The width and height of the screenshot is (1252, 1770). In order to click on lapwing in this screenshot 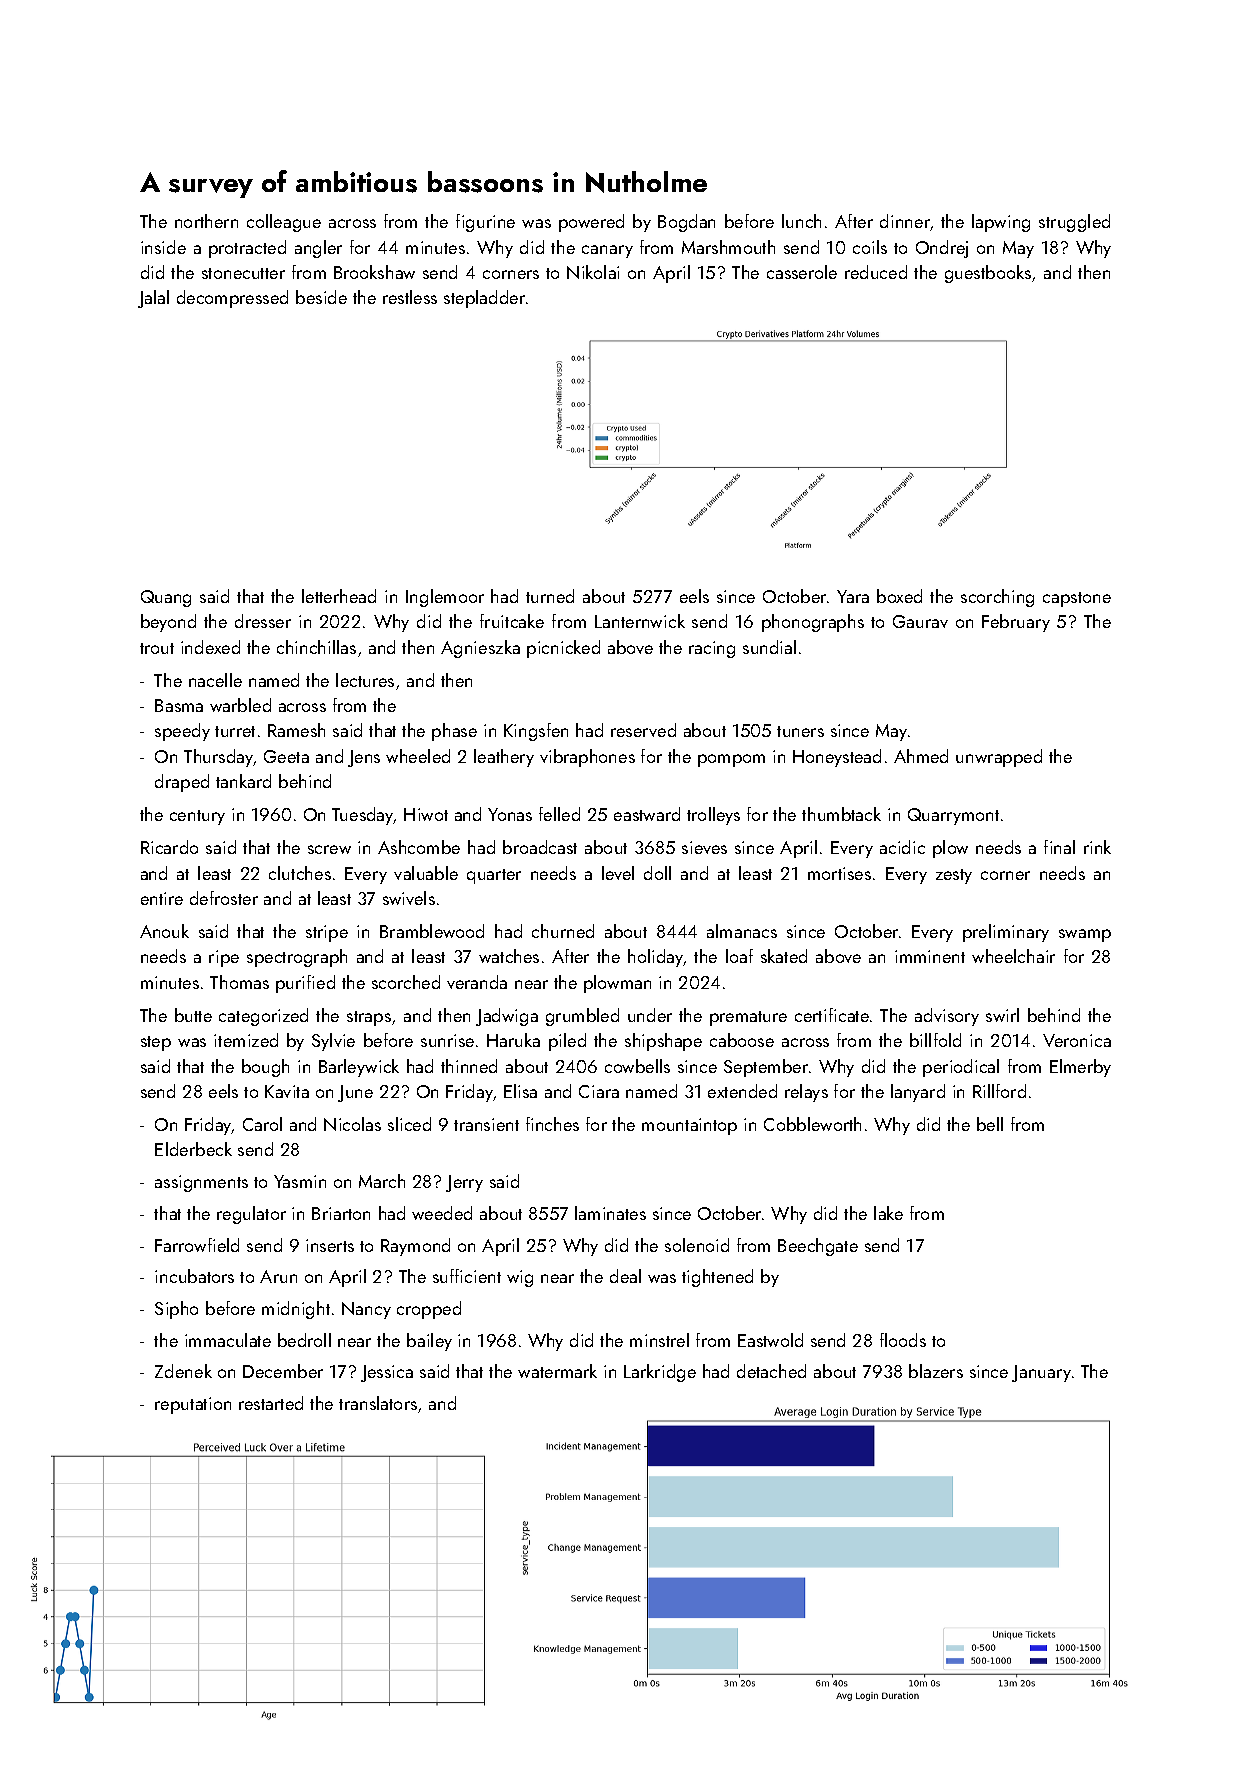, I will do `click(1001, 223)`.
